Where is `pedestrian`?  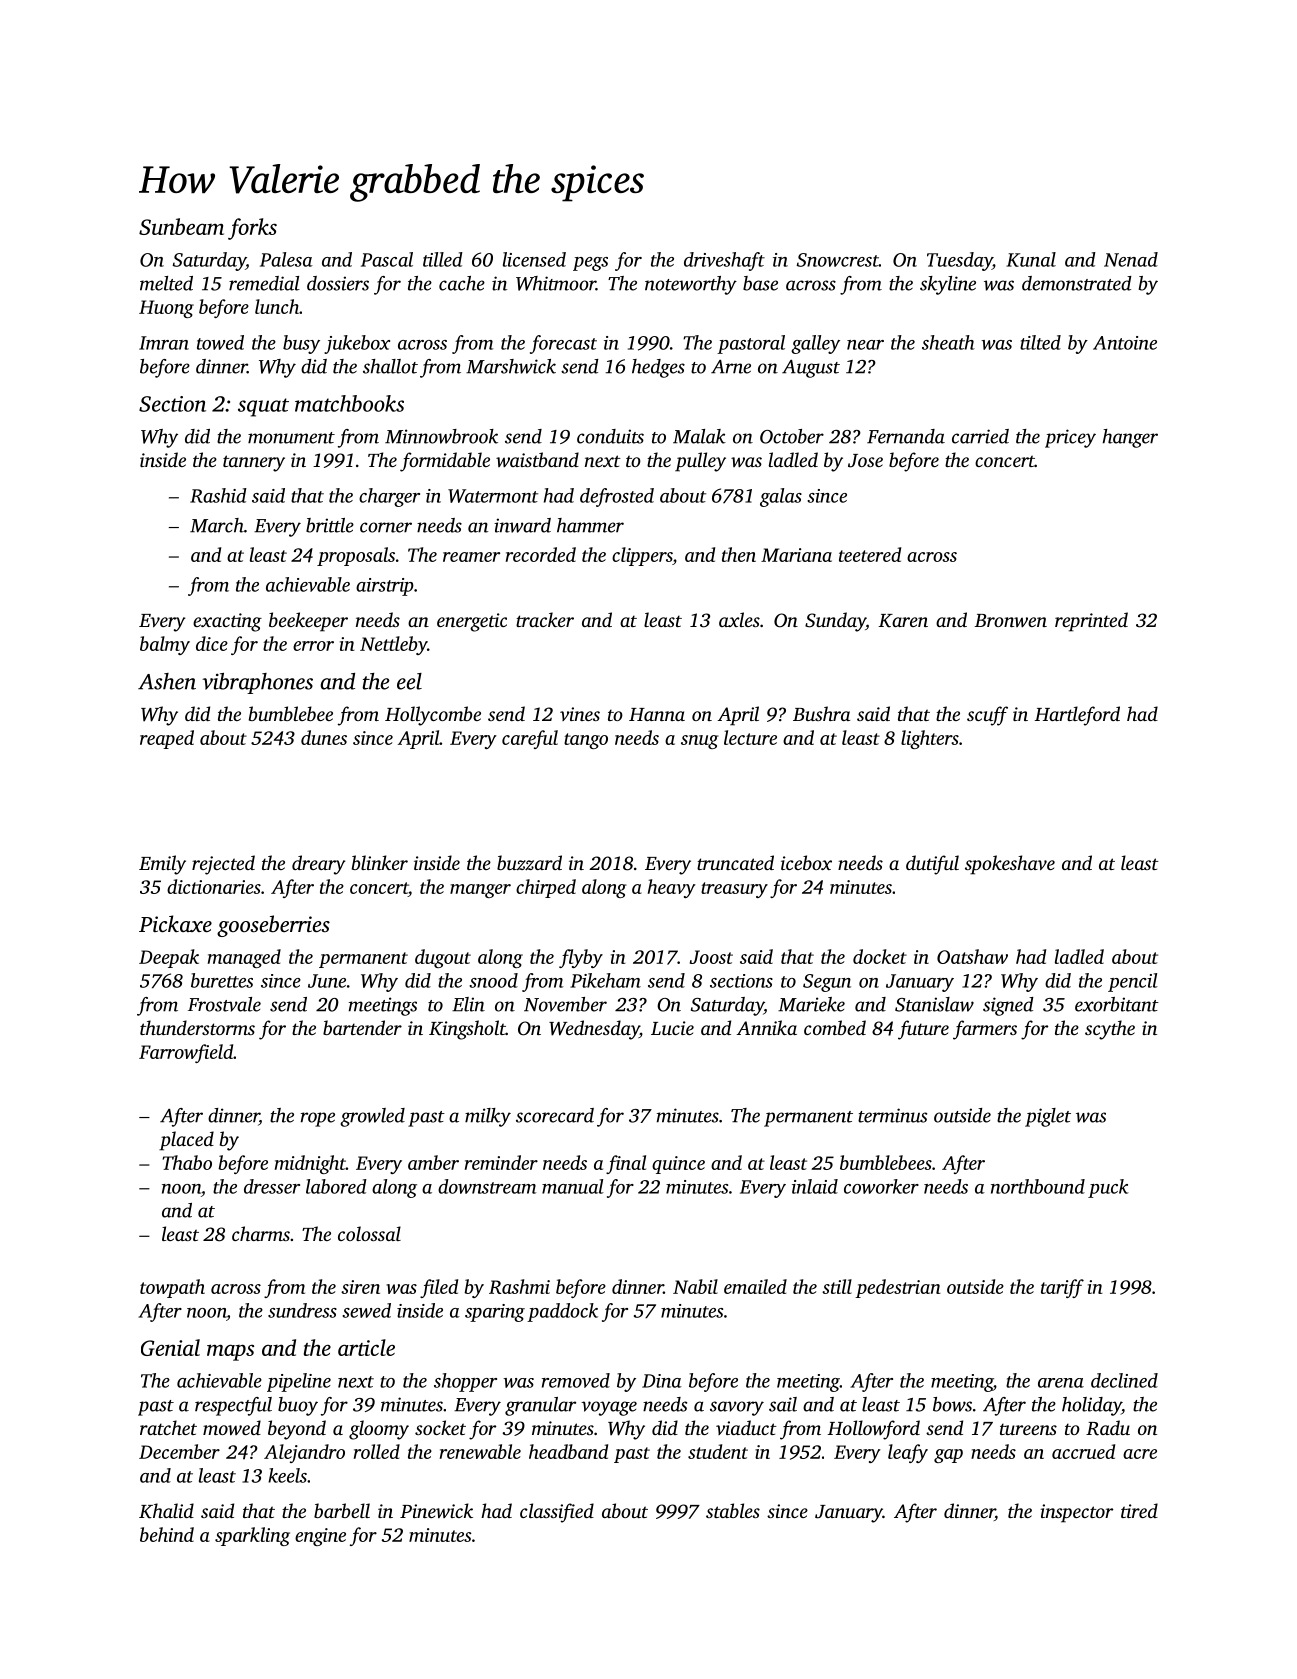
pedestrian is located at coordinates (898, 1288).
